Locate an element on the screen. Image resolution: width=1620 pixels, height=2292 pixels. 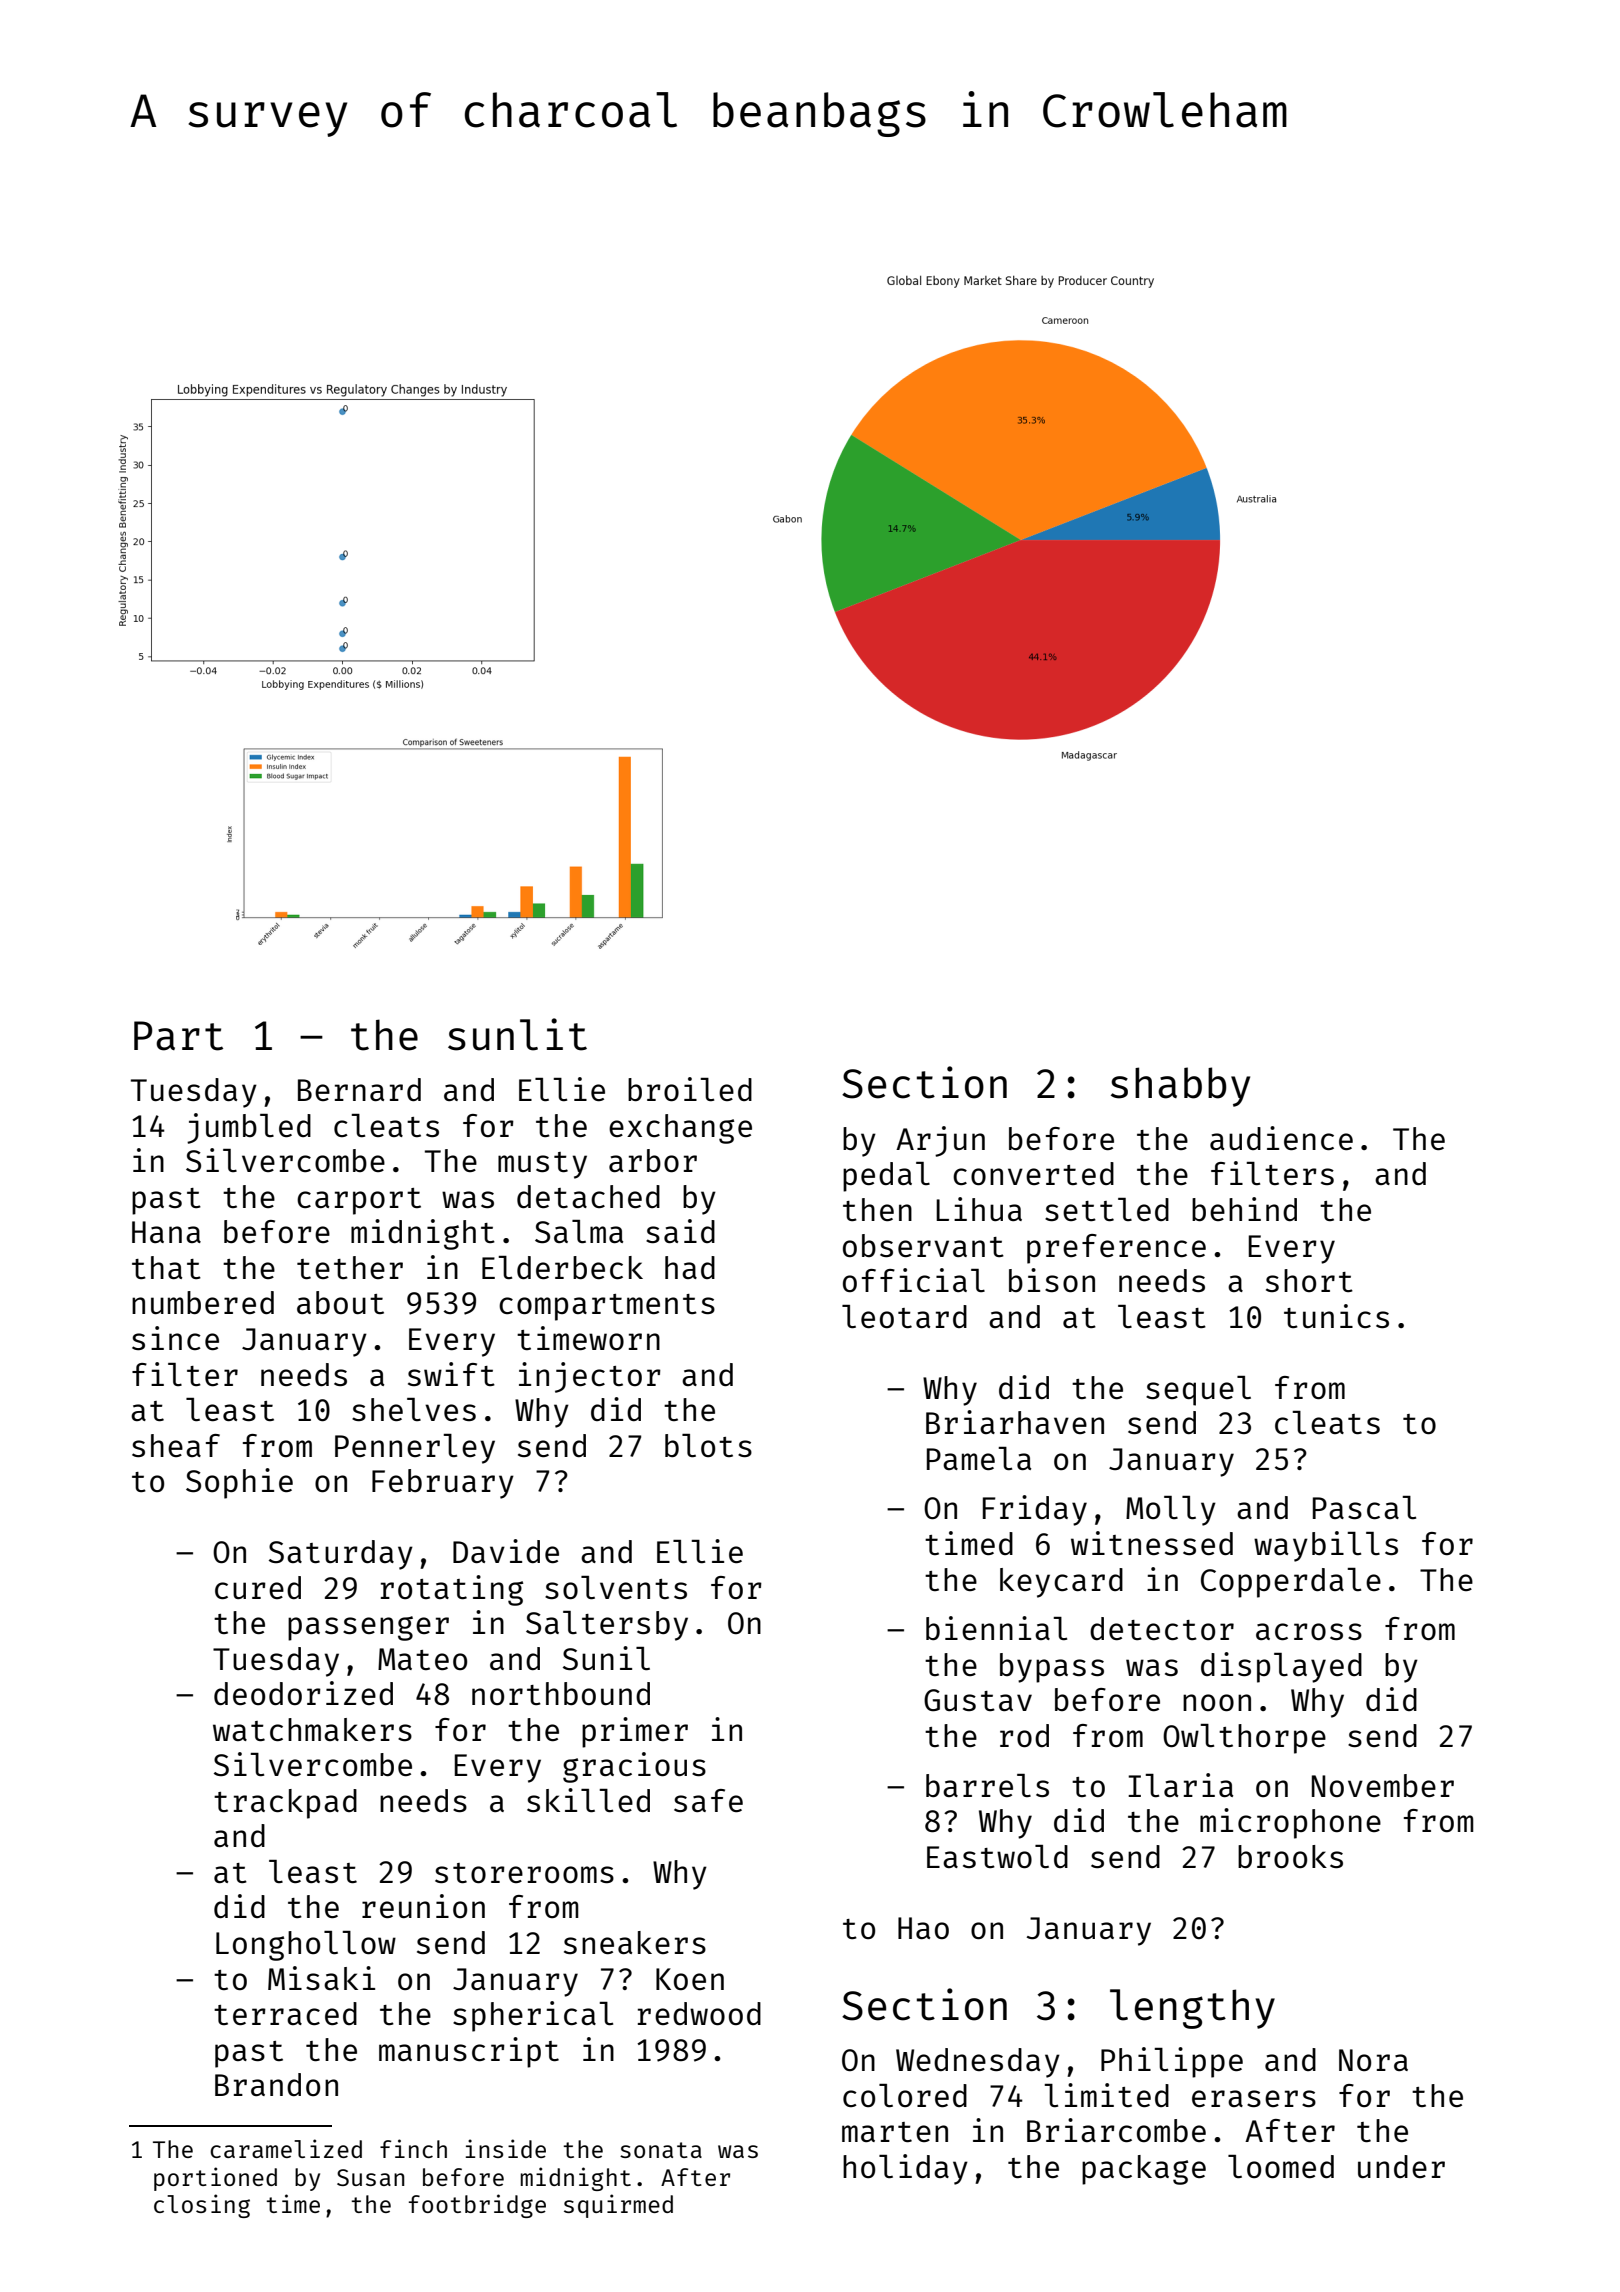
trackpad is located at coordinates (285, 1804).
